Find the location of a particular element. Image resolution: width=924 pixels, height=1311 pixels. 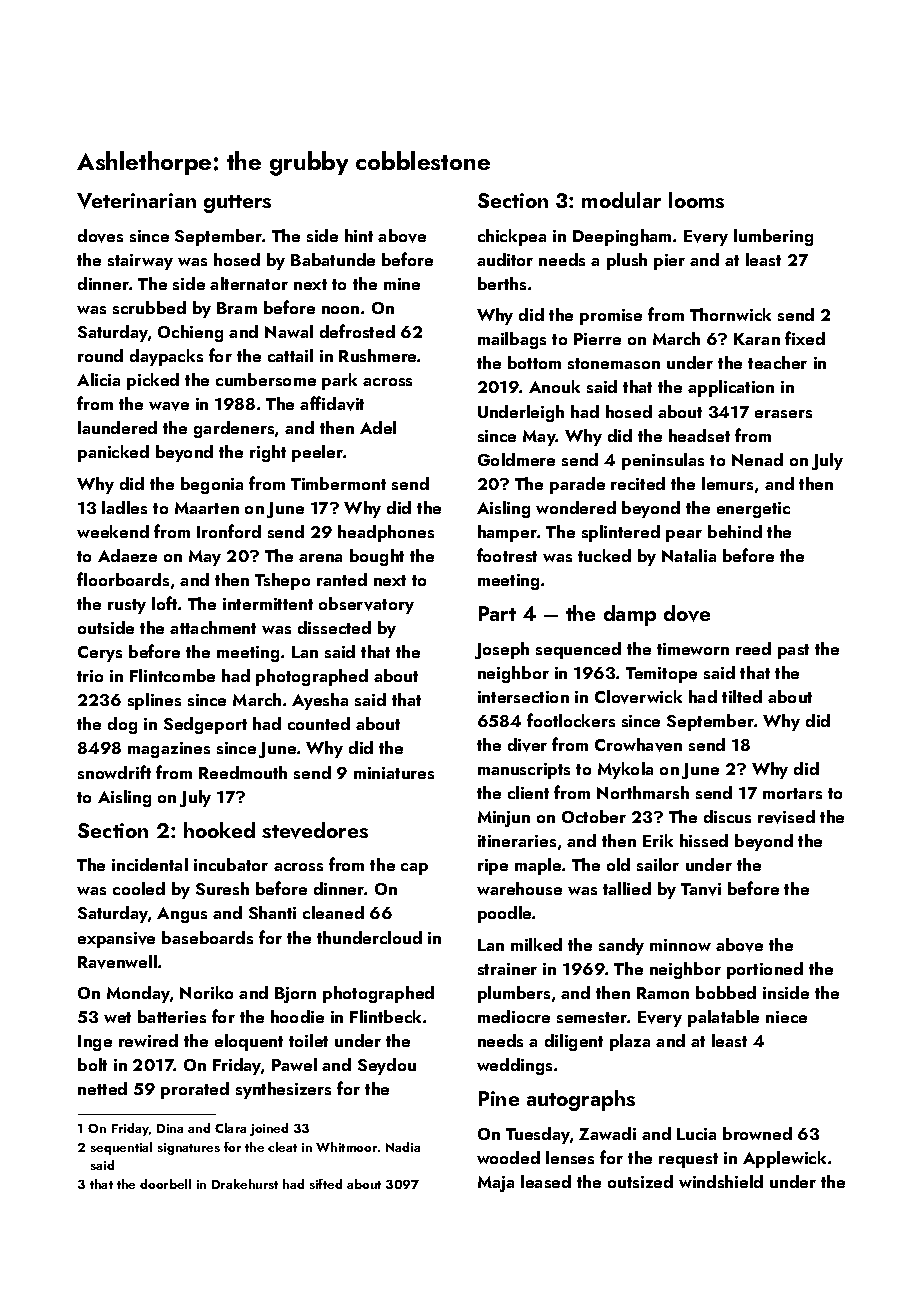

netted is located at coordinates (102, 1088).
